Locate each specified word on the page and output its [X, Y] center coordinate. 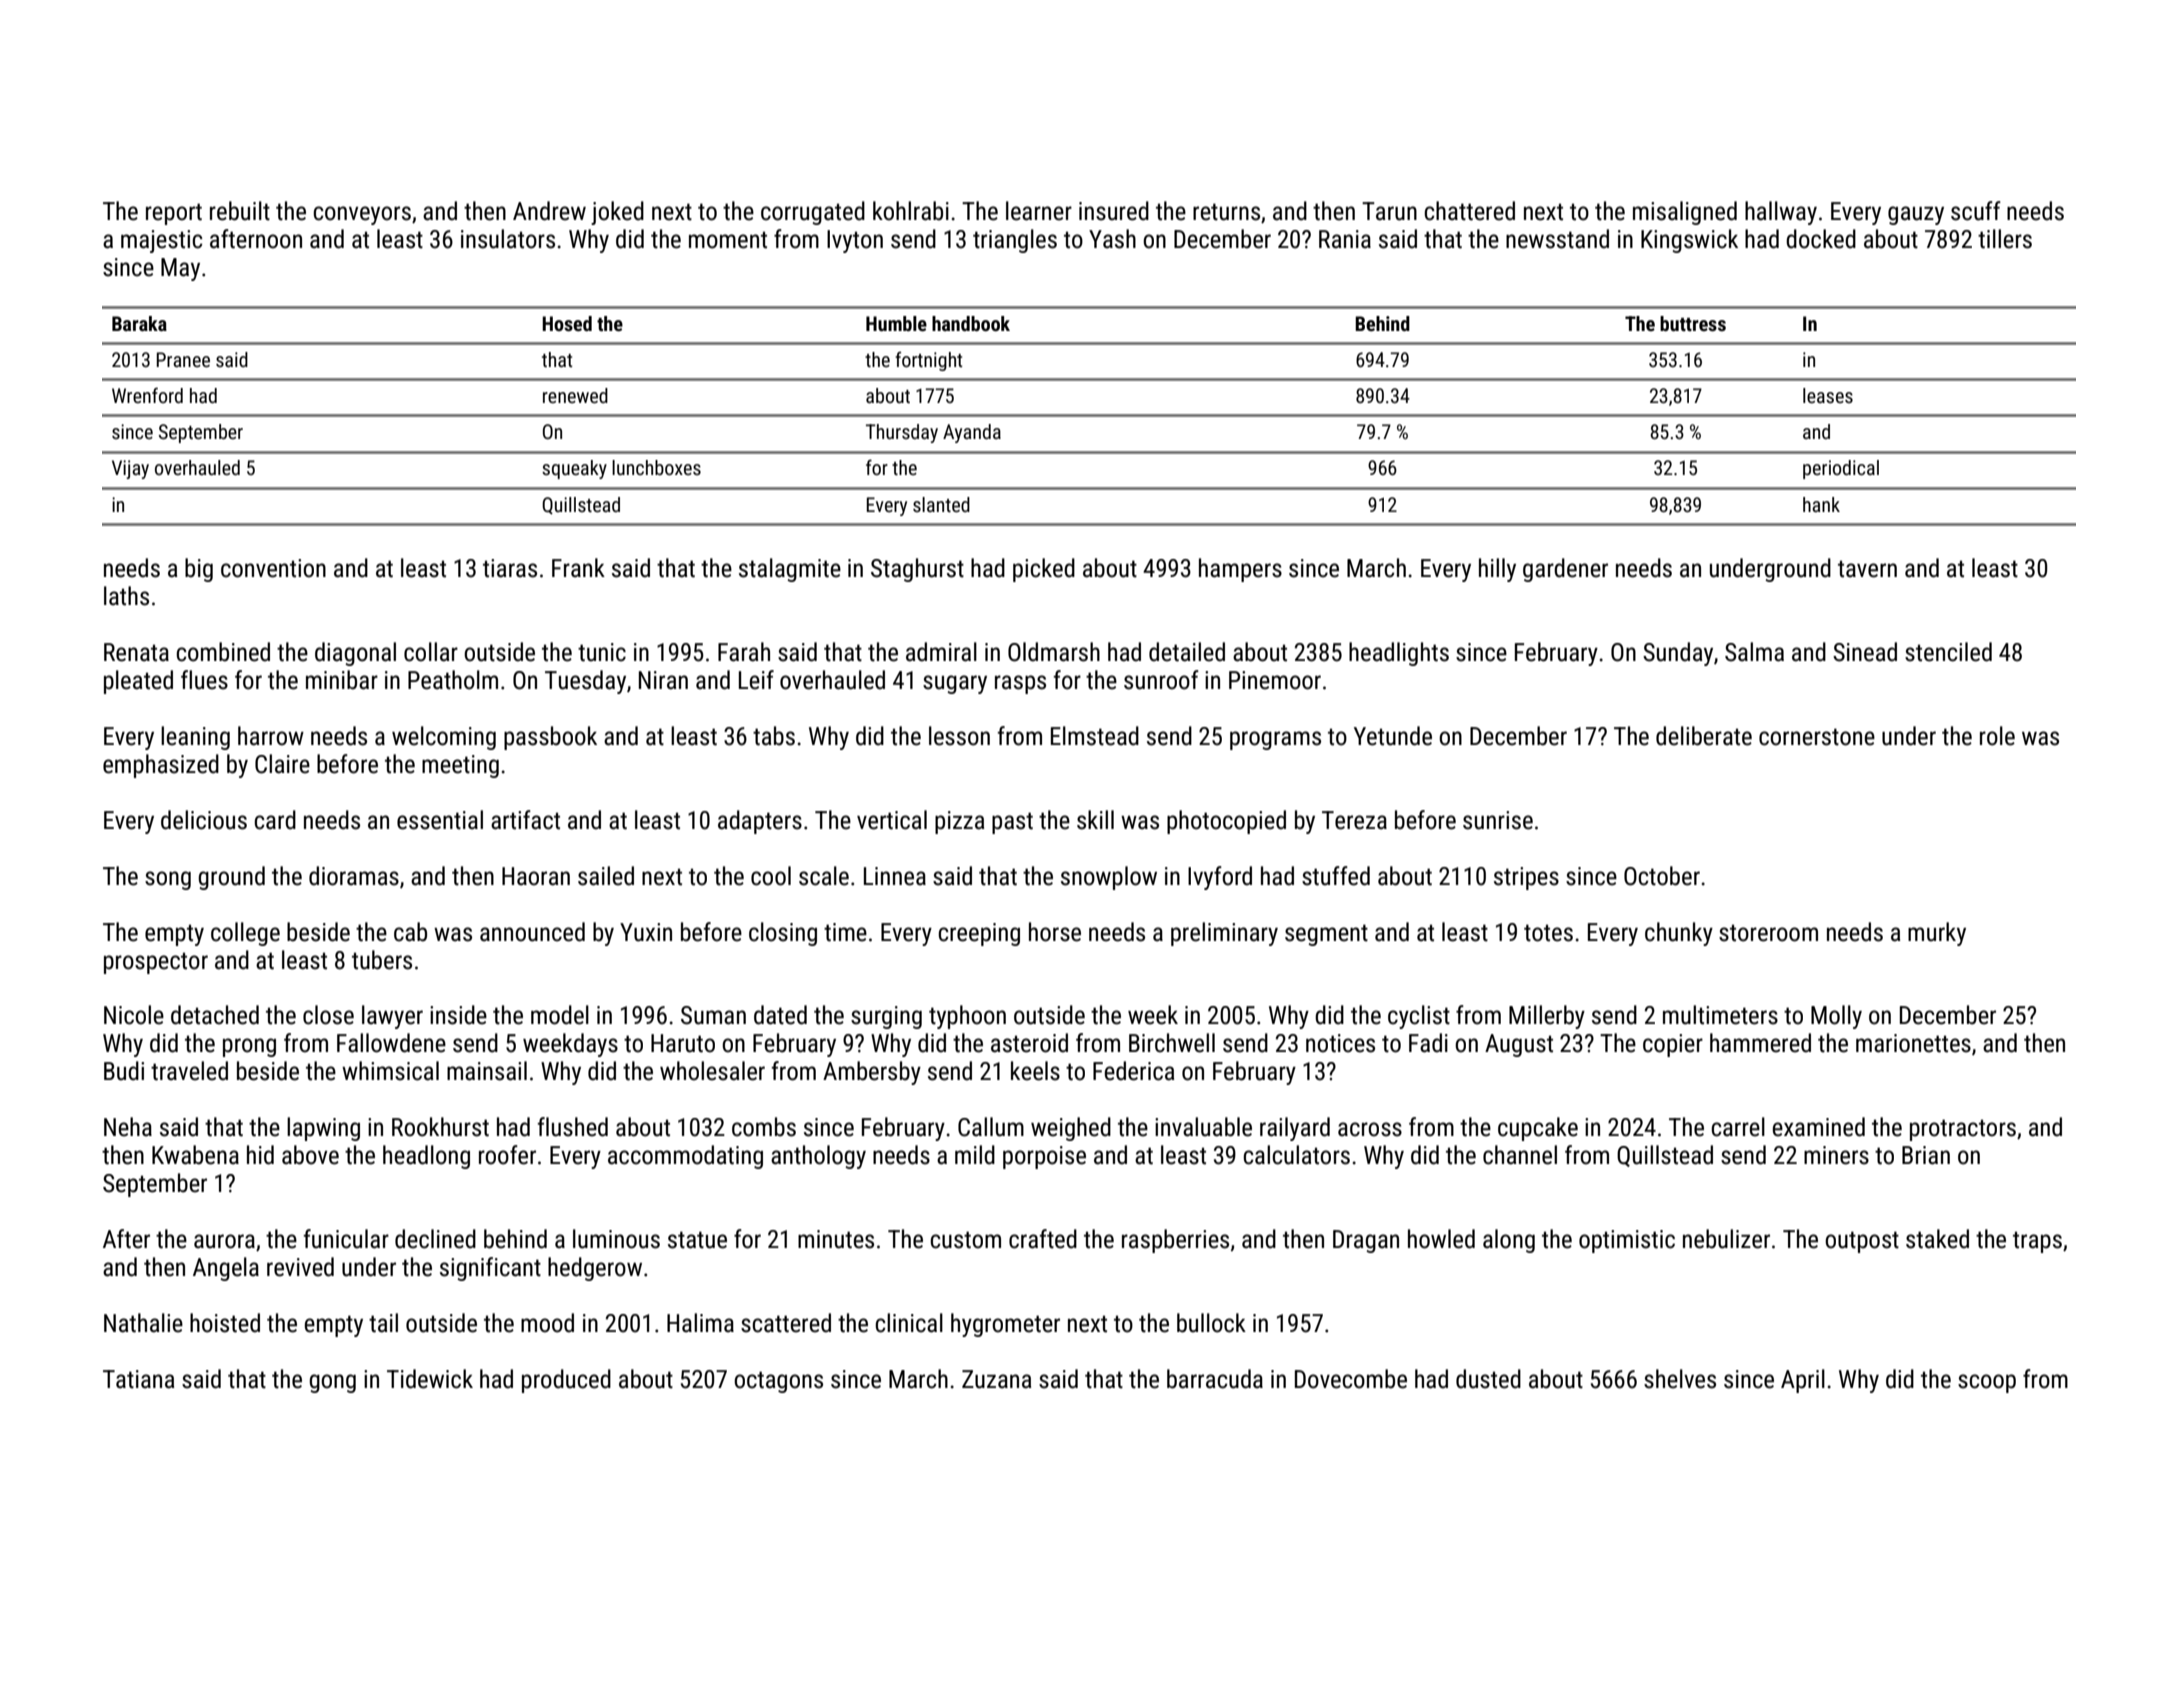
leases [1828, 395]
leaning [195, 738]
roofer [507, 1155]
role [1997, 736]
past [1012, 823]
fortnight [929, 361]
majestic [162, 241]
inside [458, 1015]
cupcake [1538, 1129]
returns [1226, 212]
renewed [575, 395]
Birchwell [1172, 1043]
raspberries [1175, 1241]
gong [332, 1383]
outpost [1862, 1242]
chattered [1469, 211]
